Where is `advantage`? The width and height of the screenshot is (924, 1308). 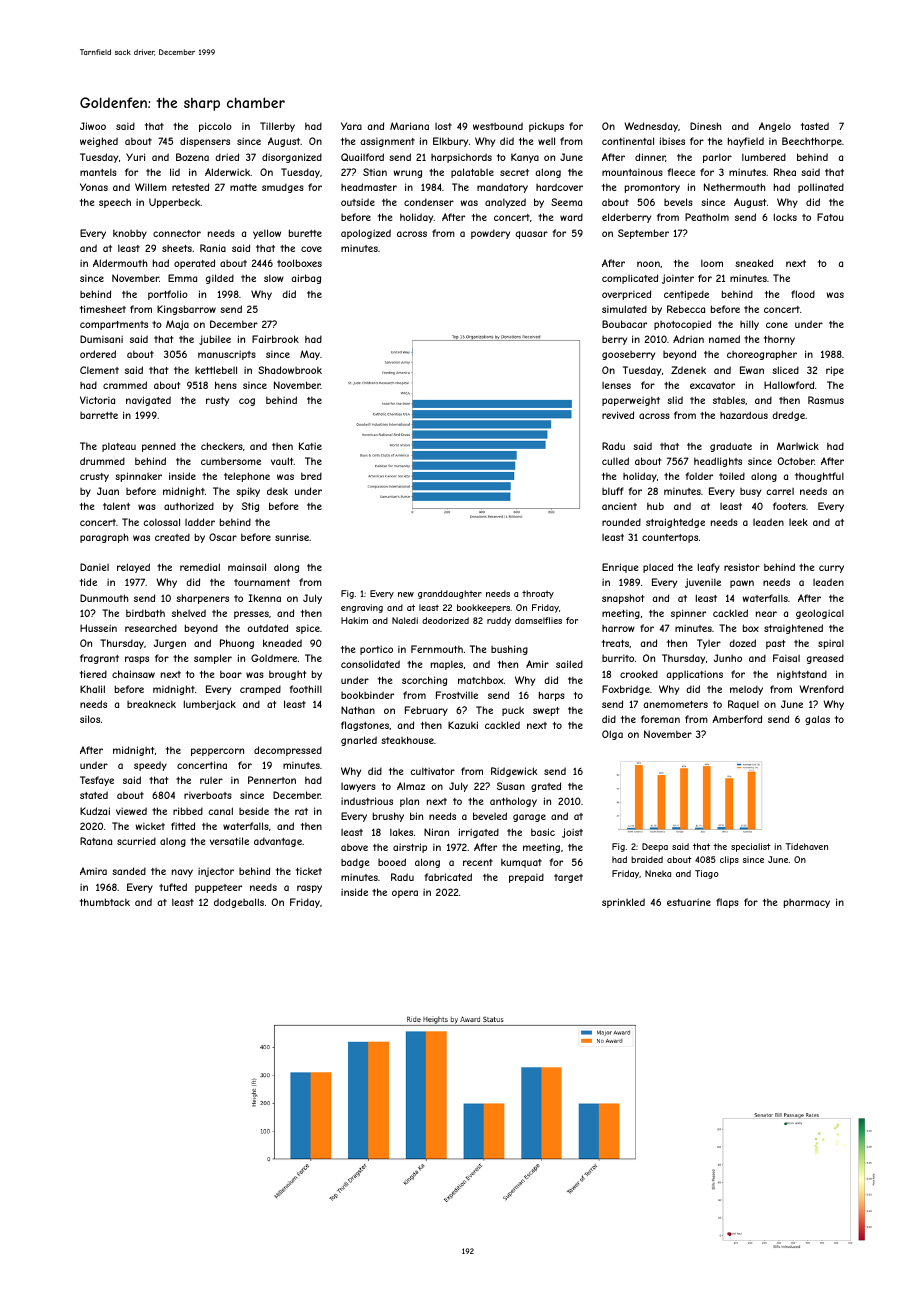 advantage is located at coordinates (278, 842).
